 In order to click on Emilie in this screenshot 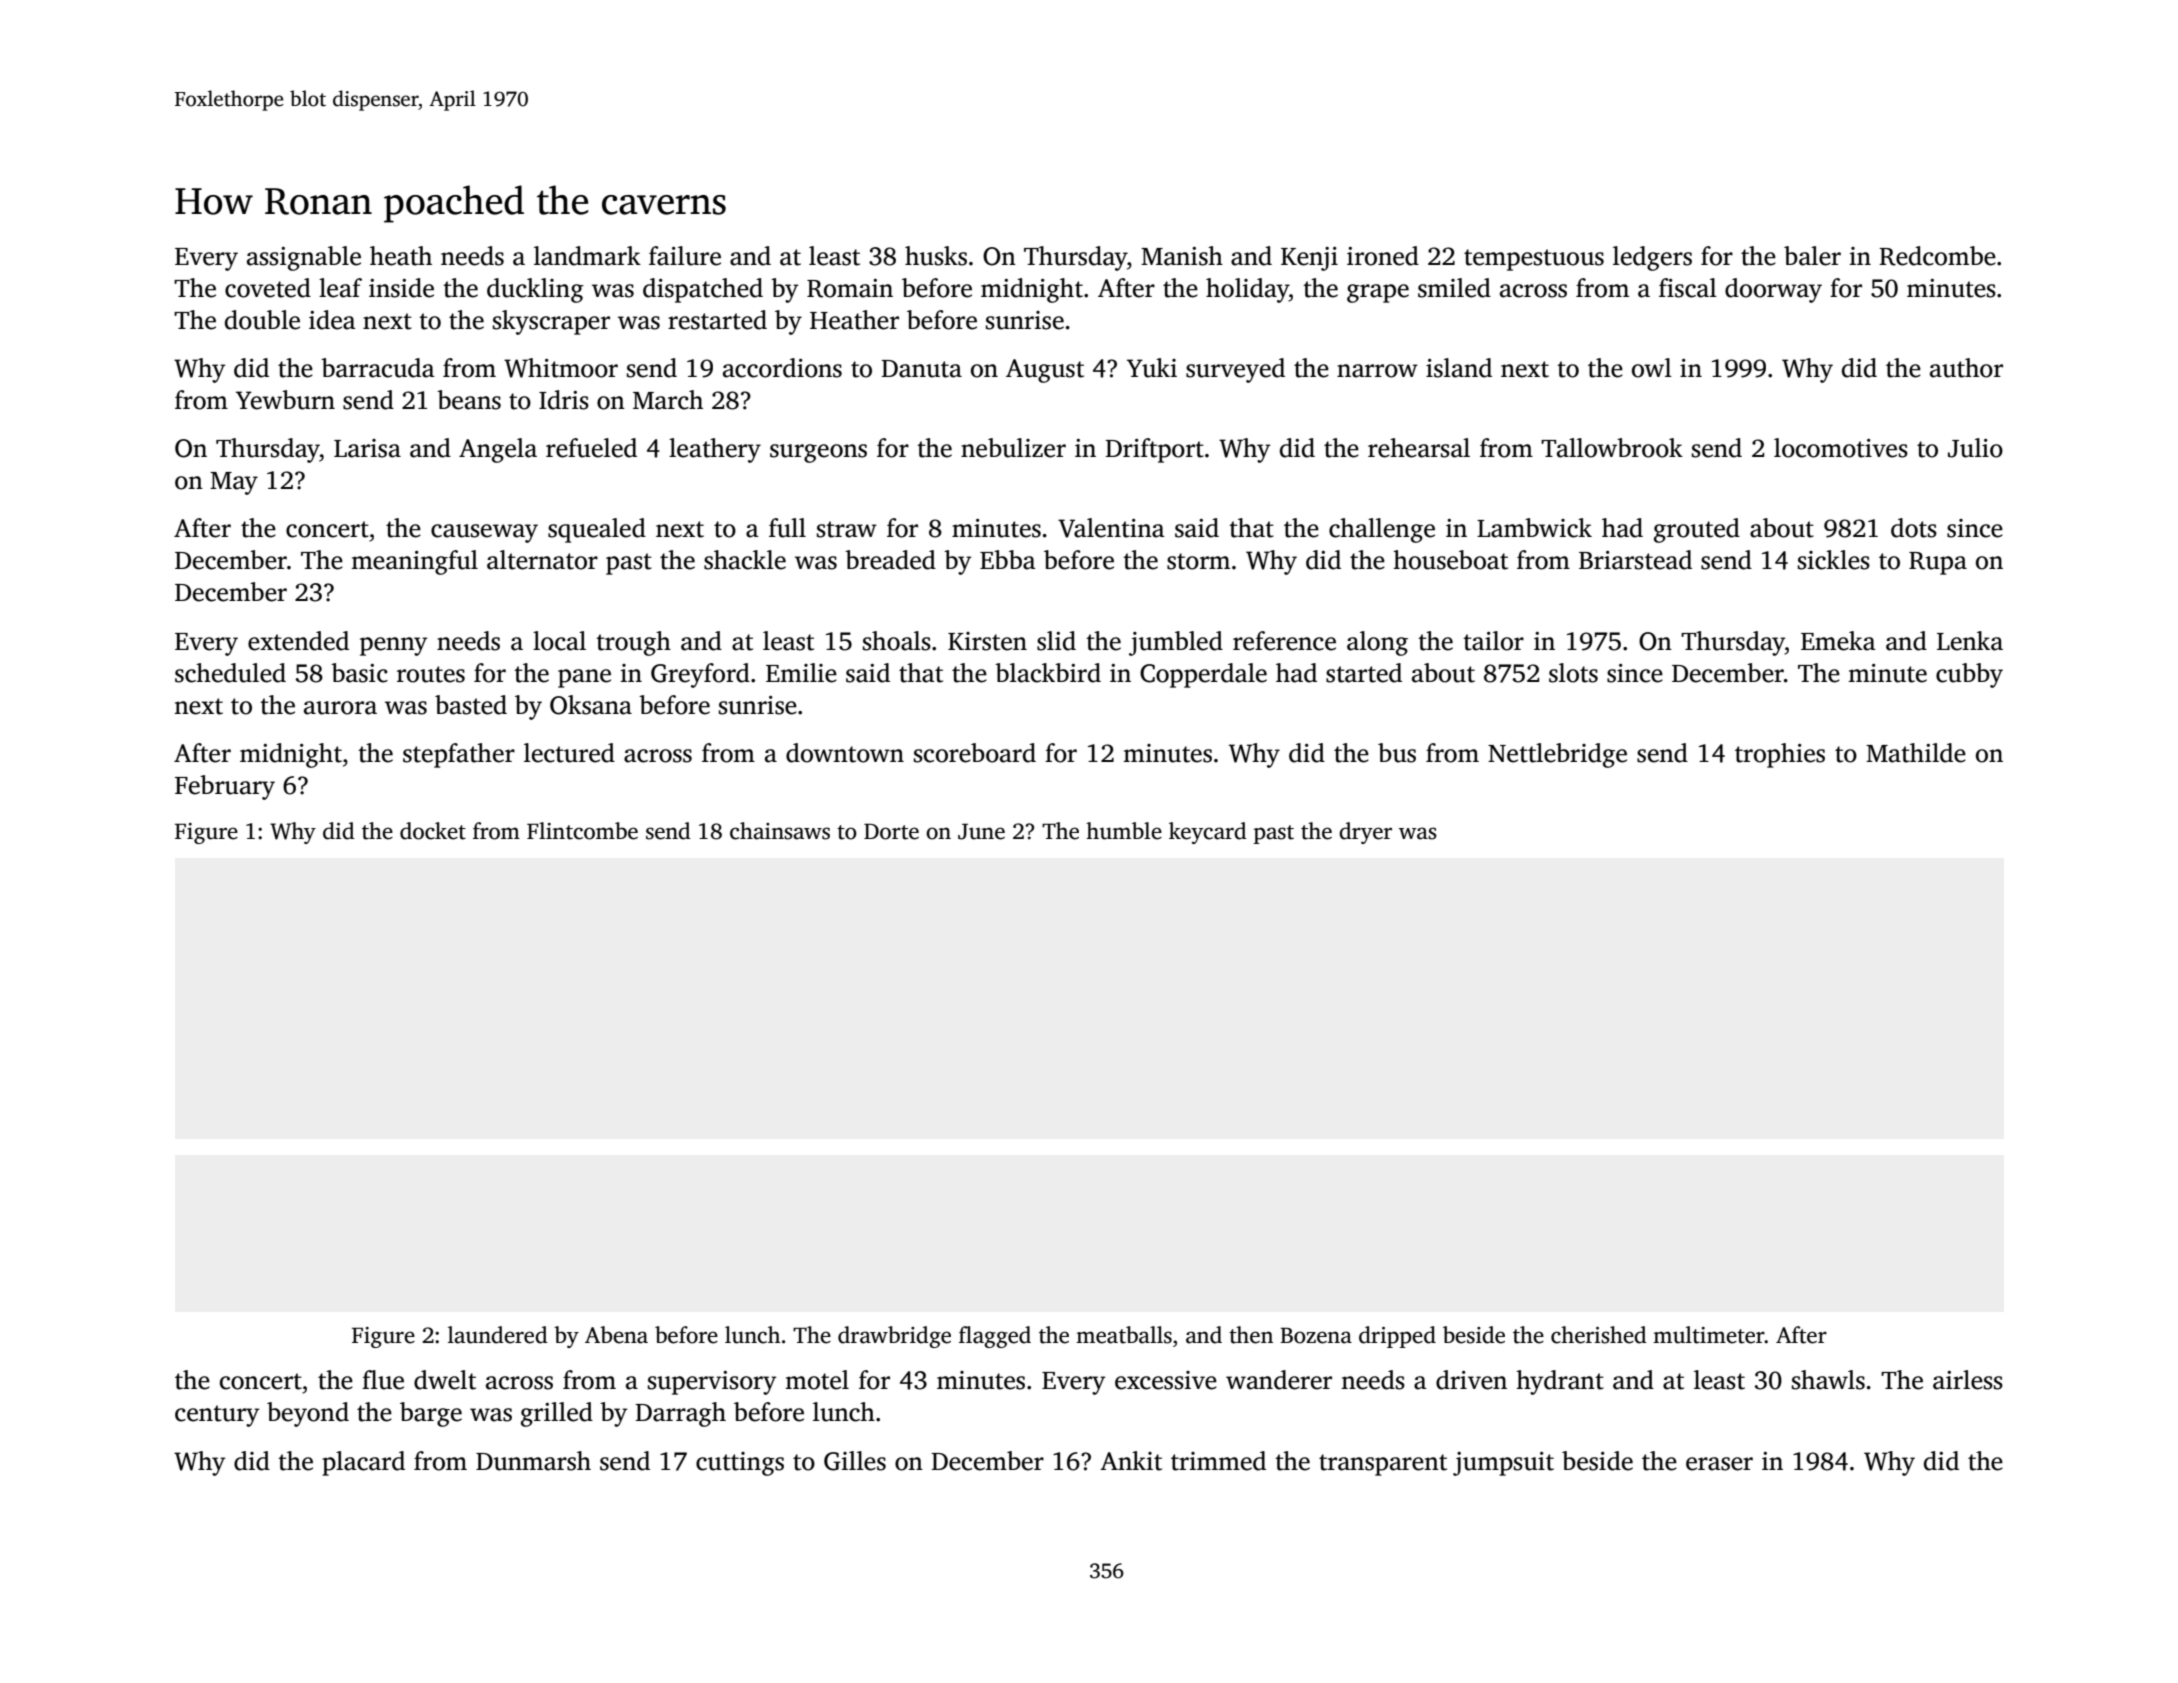, I will do `click(801, 673)`.
